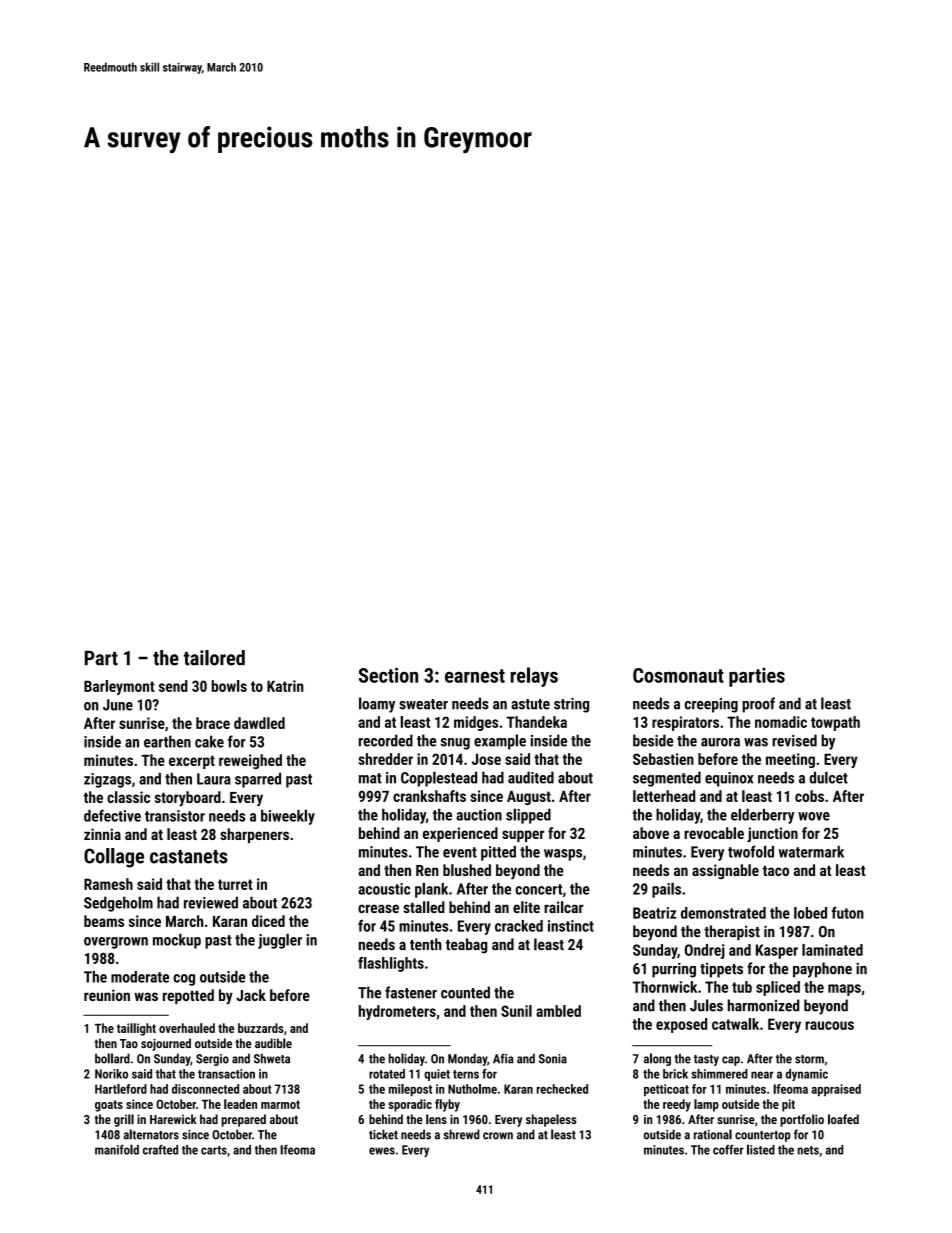 The image size is (952, 1233). What do you see at coordinates (424, 907) in the document?
I see `stalled` at bounding box center [424, 907].
